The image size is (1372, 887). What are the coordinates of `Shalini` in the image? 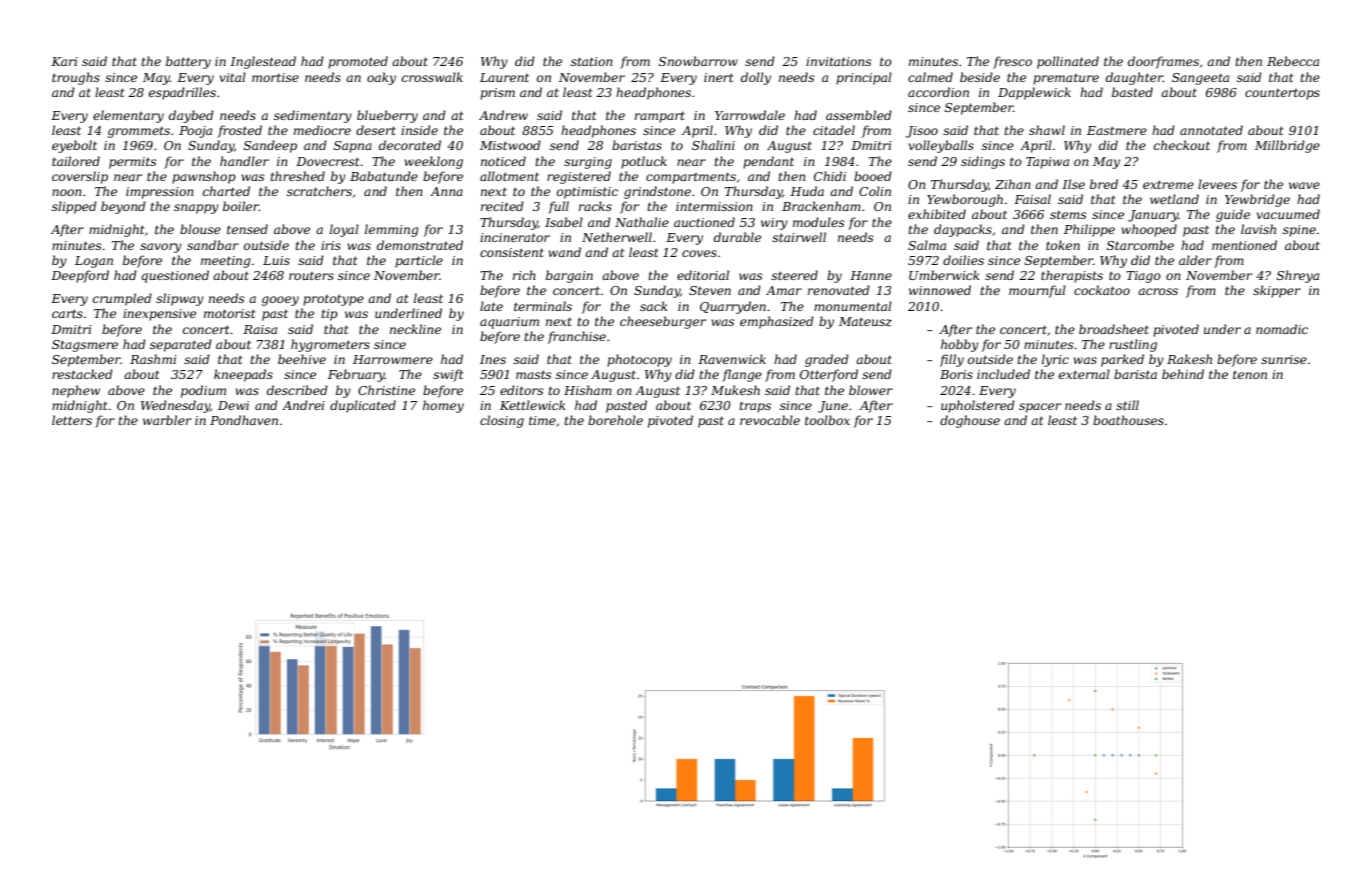 It's located at (713, 145).
